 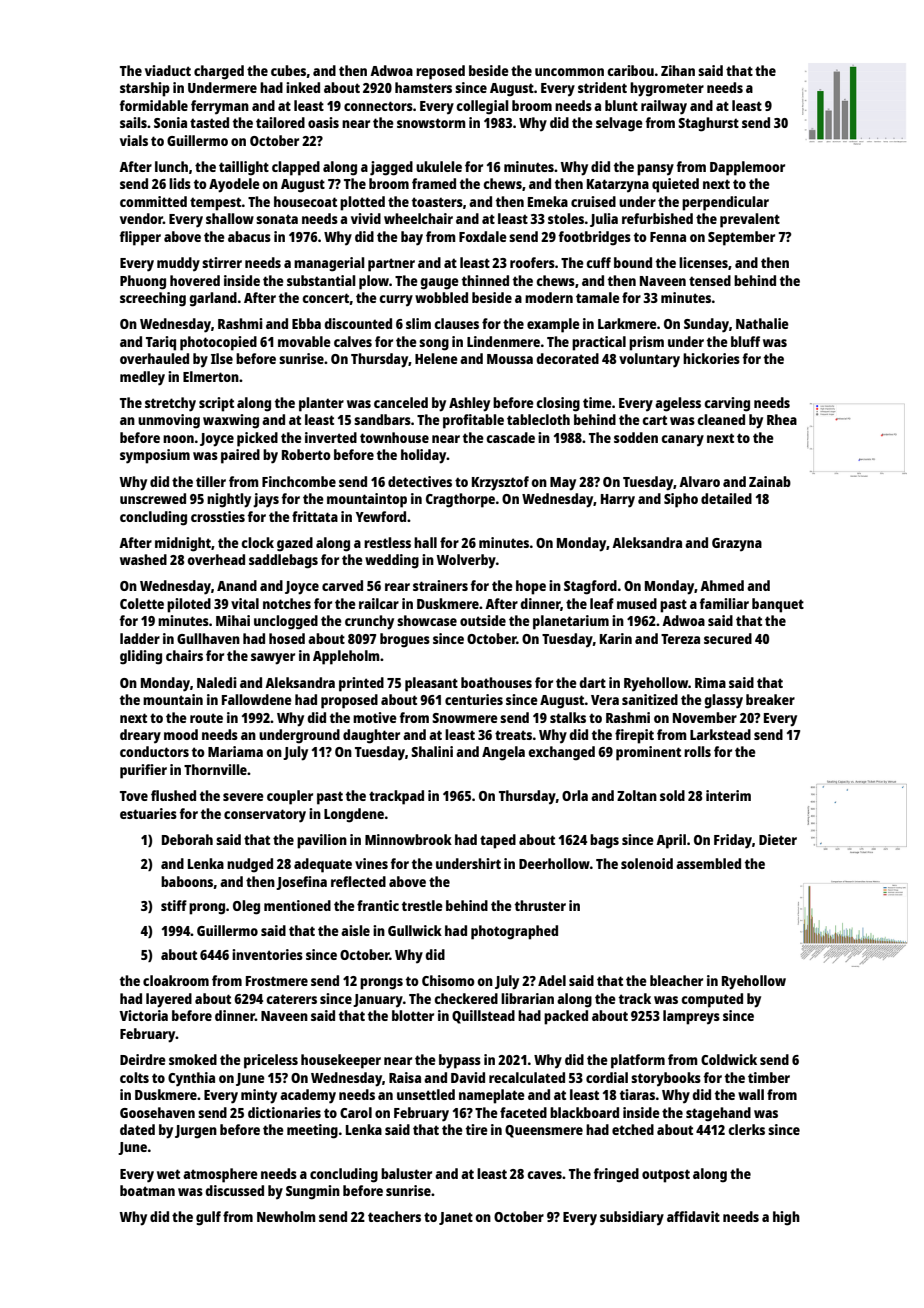 I want to click on Naledi, so click(x=217, y=682).
